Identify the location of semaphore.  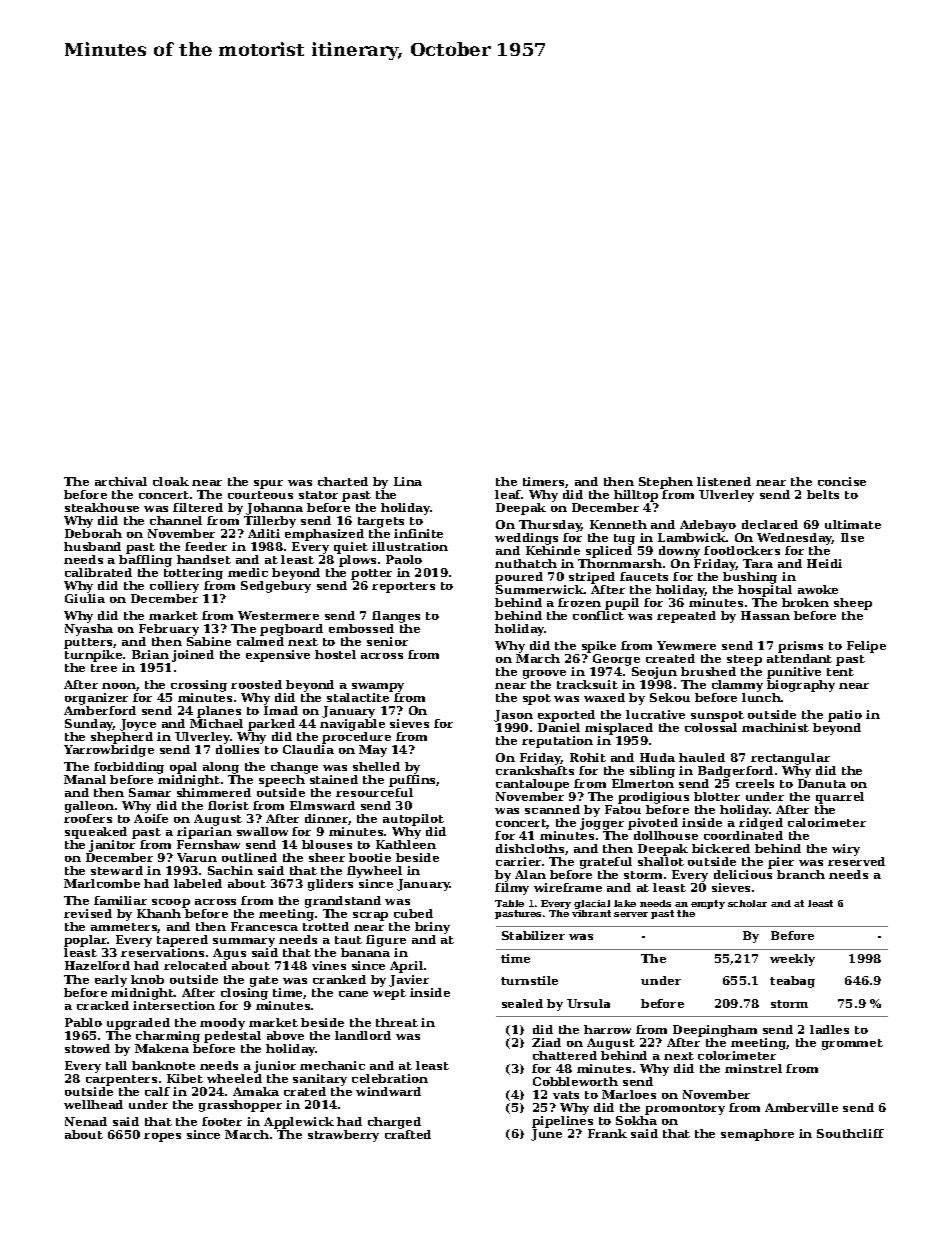
(757, 1135).
